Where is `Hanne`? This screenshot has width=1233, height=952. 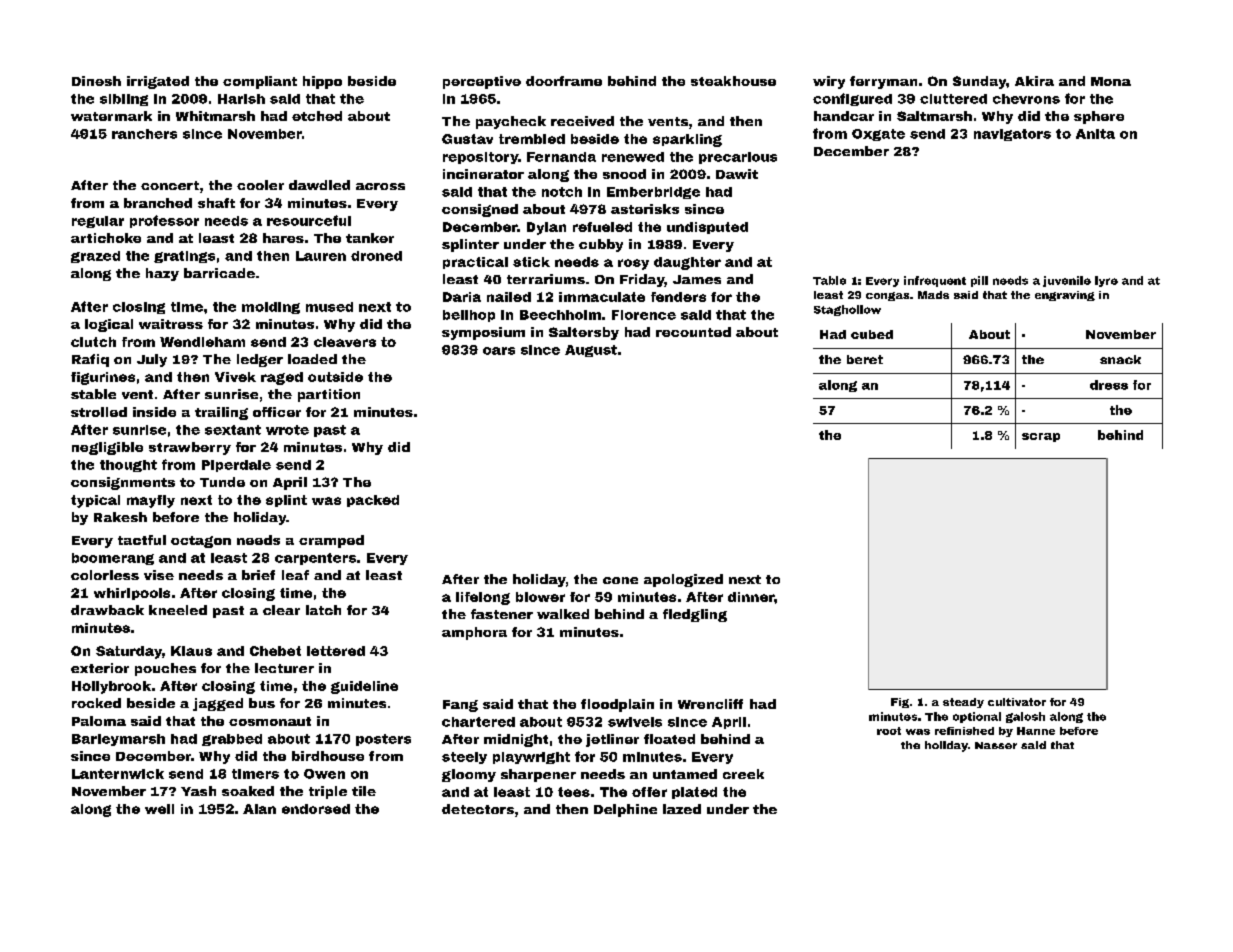 Hanne is located at coordinates (1036, 731).
